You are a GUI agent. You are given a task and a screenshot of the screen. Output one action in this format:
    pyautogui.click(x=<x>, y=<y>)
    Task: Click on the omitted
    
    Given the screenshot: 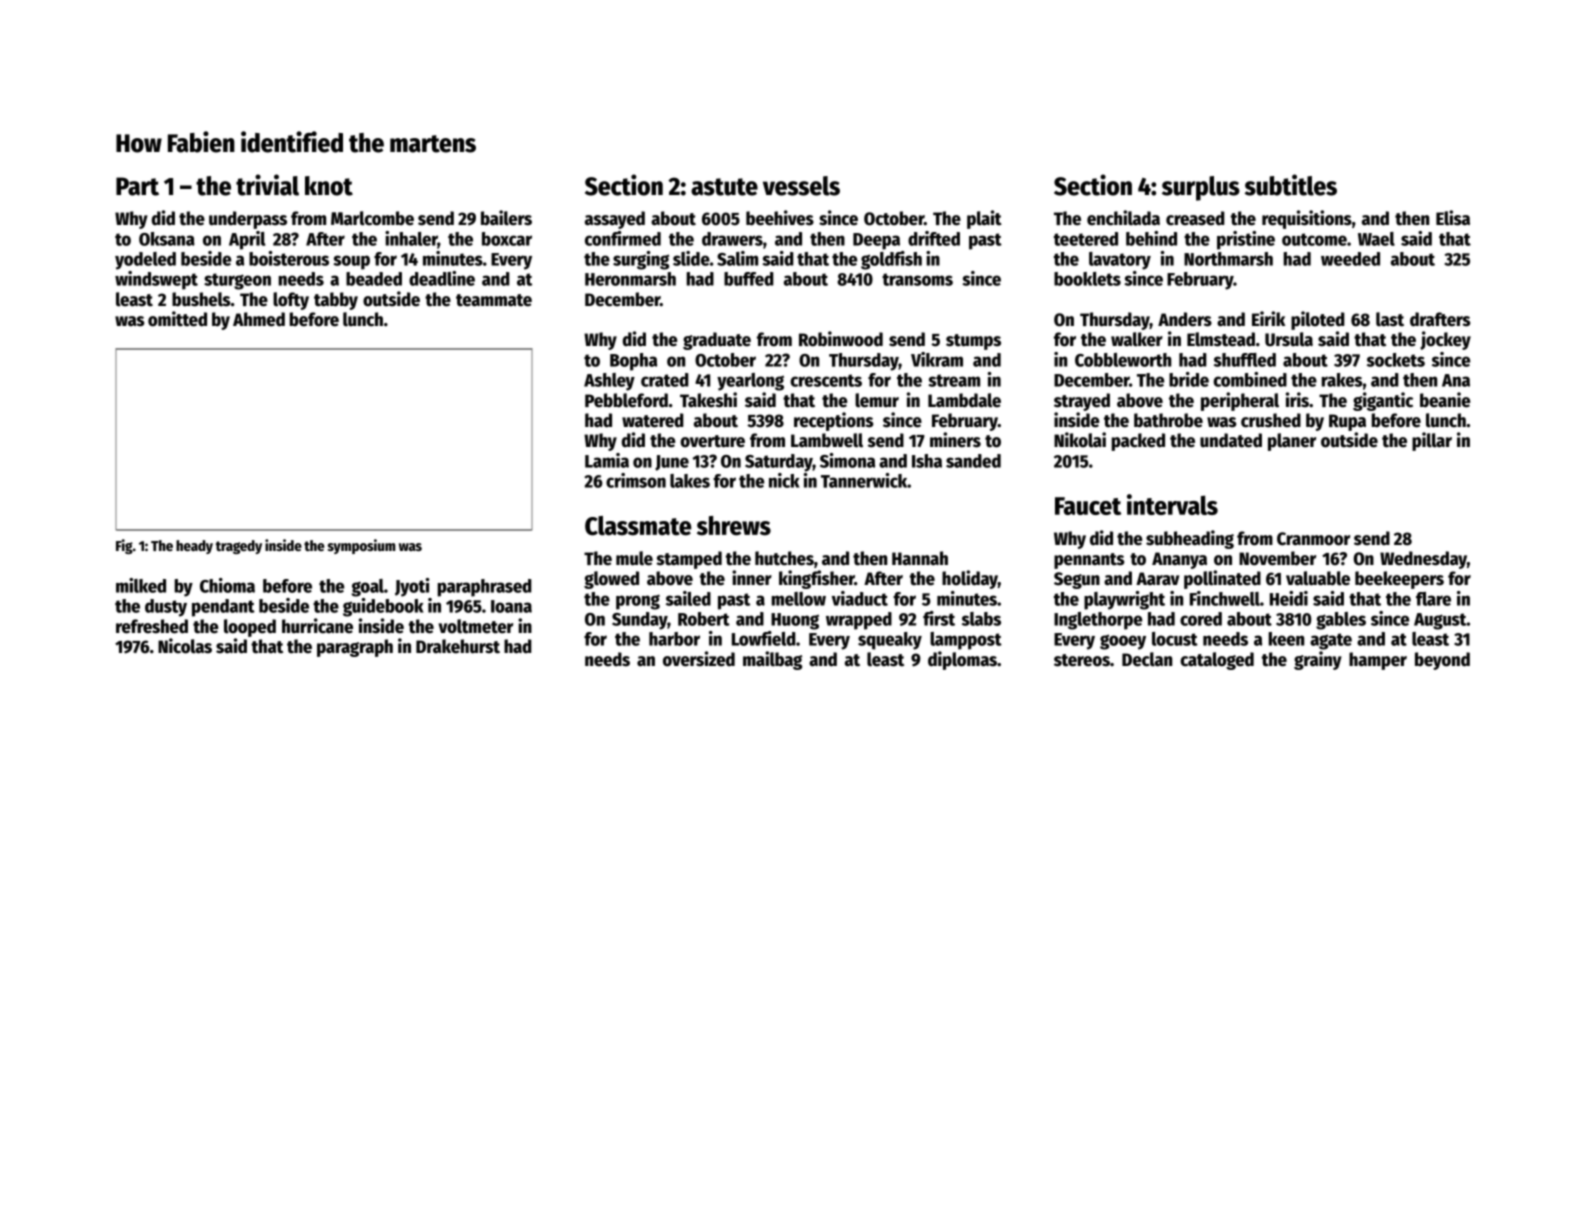 What is the action you would take?
    pyautogui.click(x=177, y=319)
